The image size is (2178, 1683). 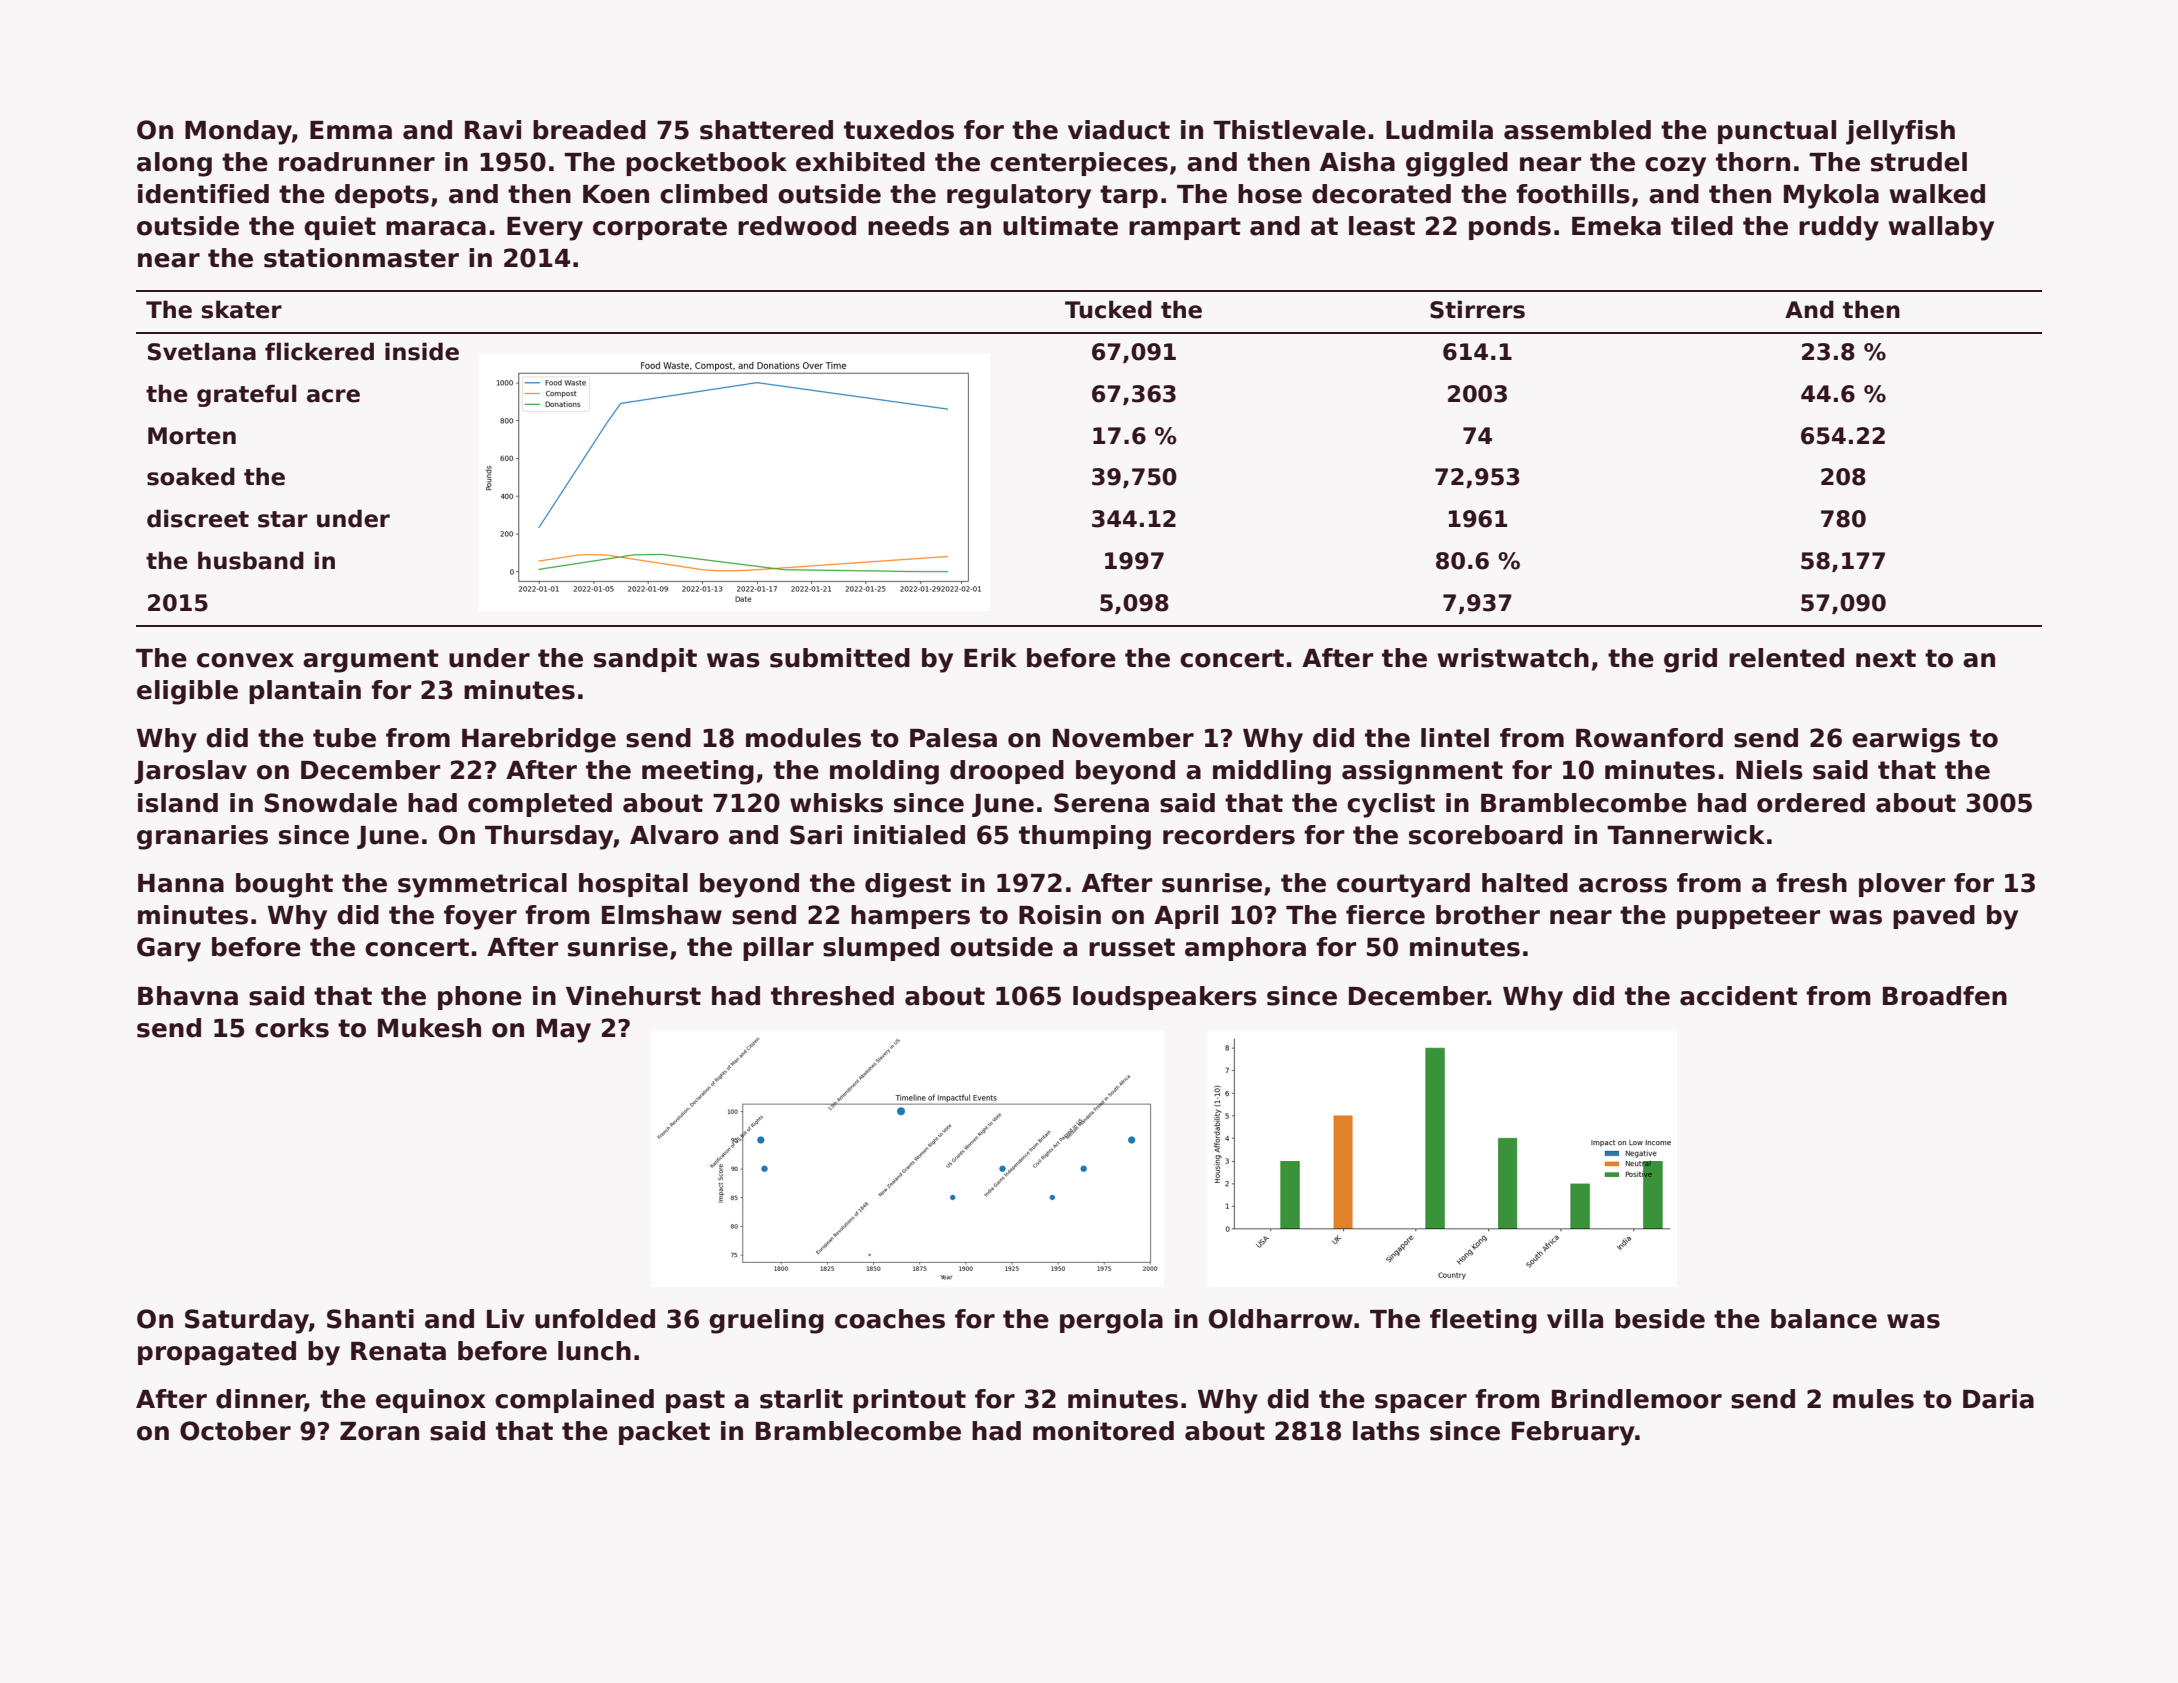 What do you see at coordinates (1455, 738) in the screenshot?
I see `lintel` at bounding box center [1455, 738].
